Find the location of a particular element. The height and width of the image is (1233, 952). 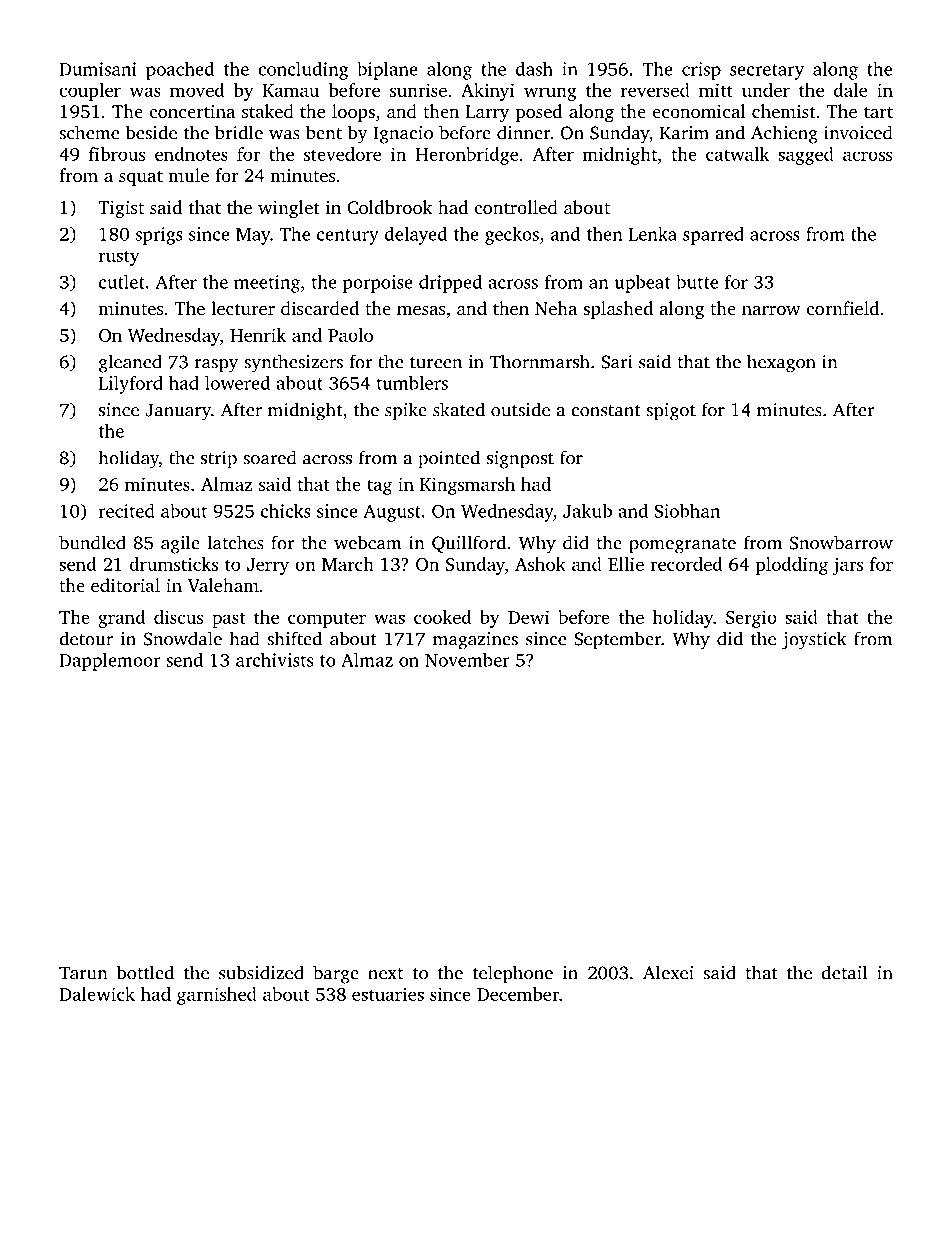

economical is located at coordinates (699, 111).
